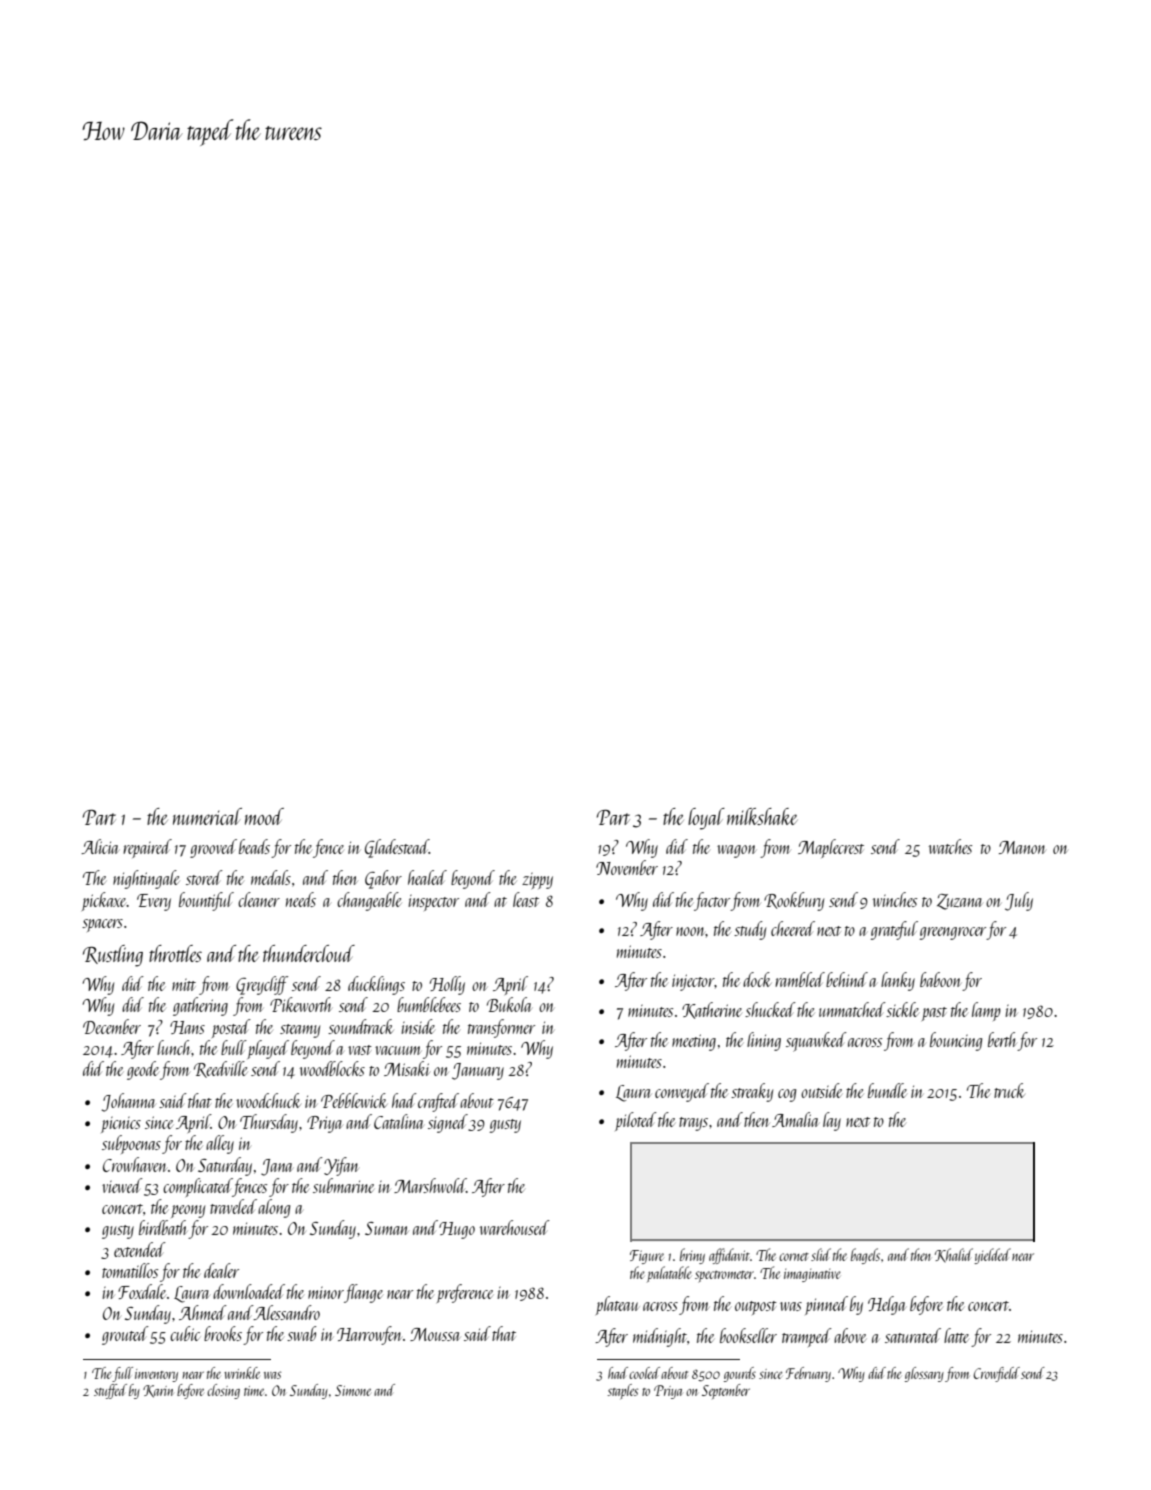  I want to click on berth, so click(1002, 1039).
